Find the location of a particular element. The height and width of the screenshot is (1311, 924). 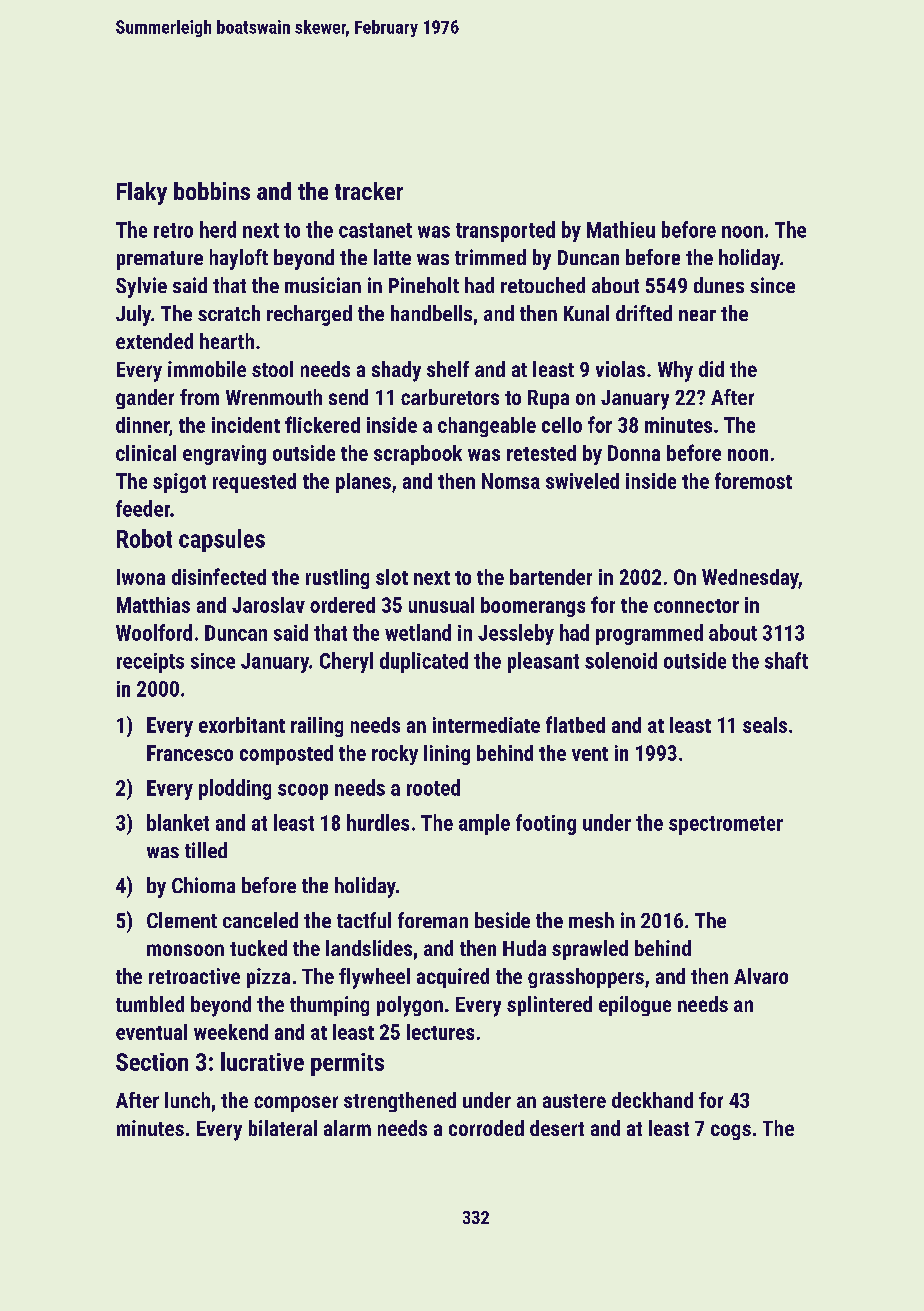

bartender is located at coordinates (551, 577).
